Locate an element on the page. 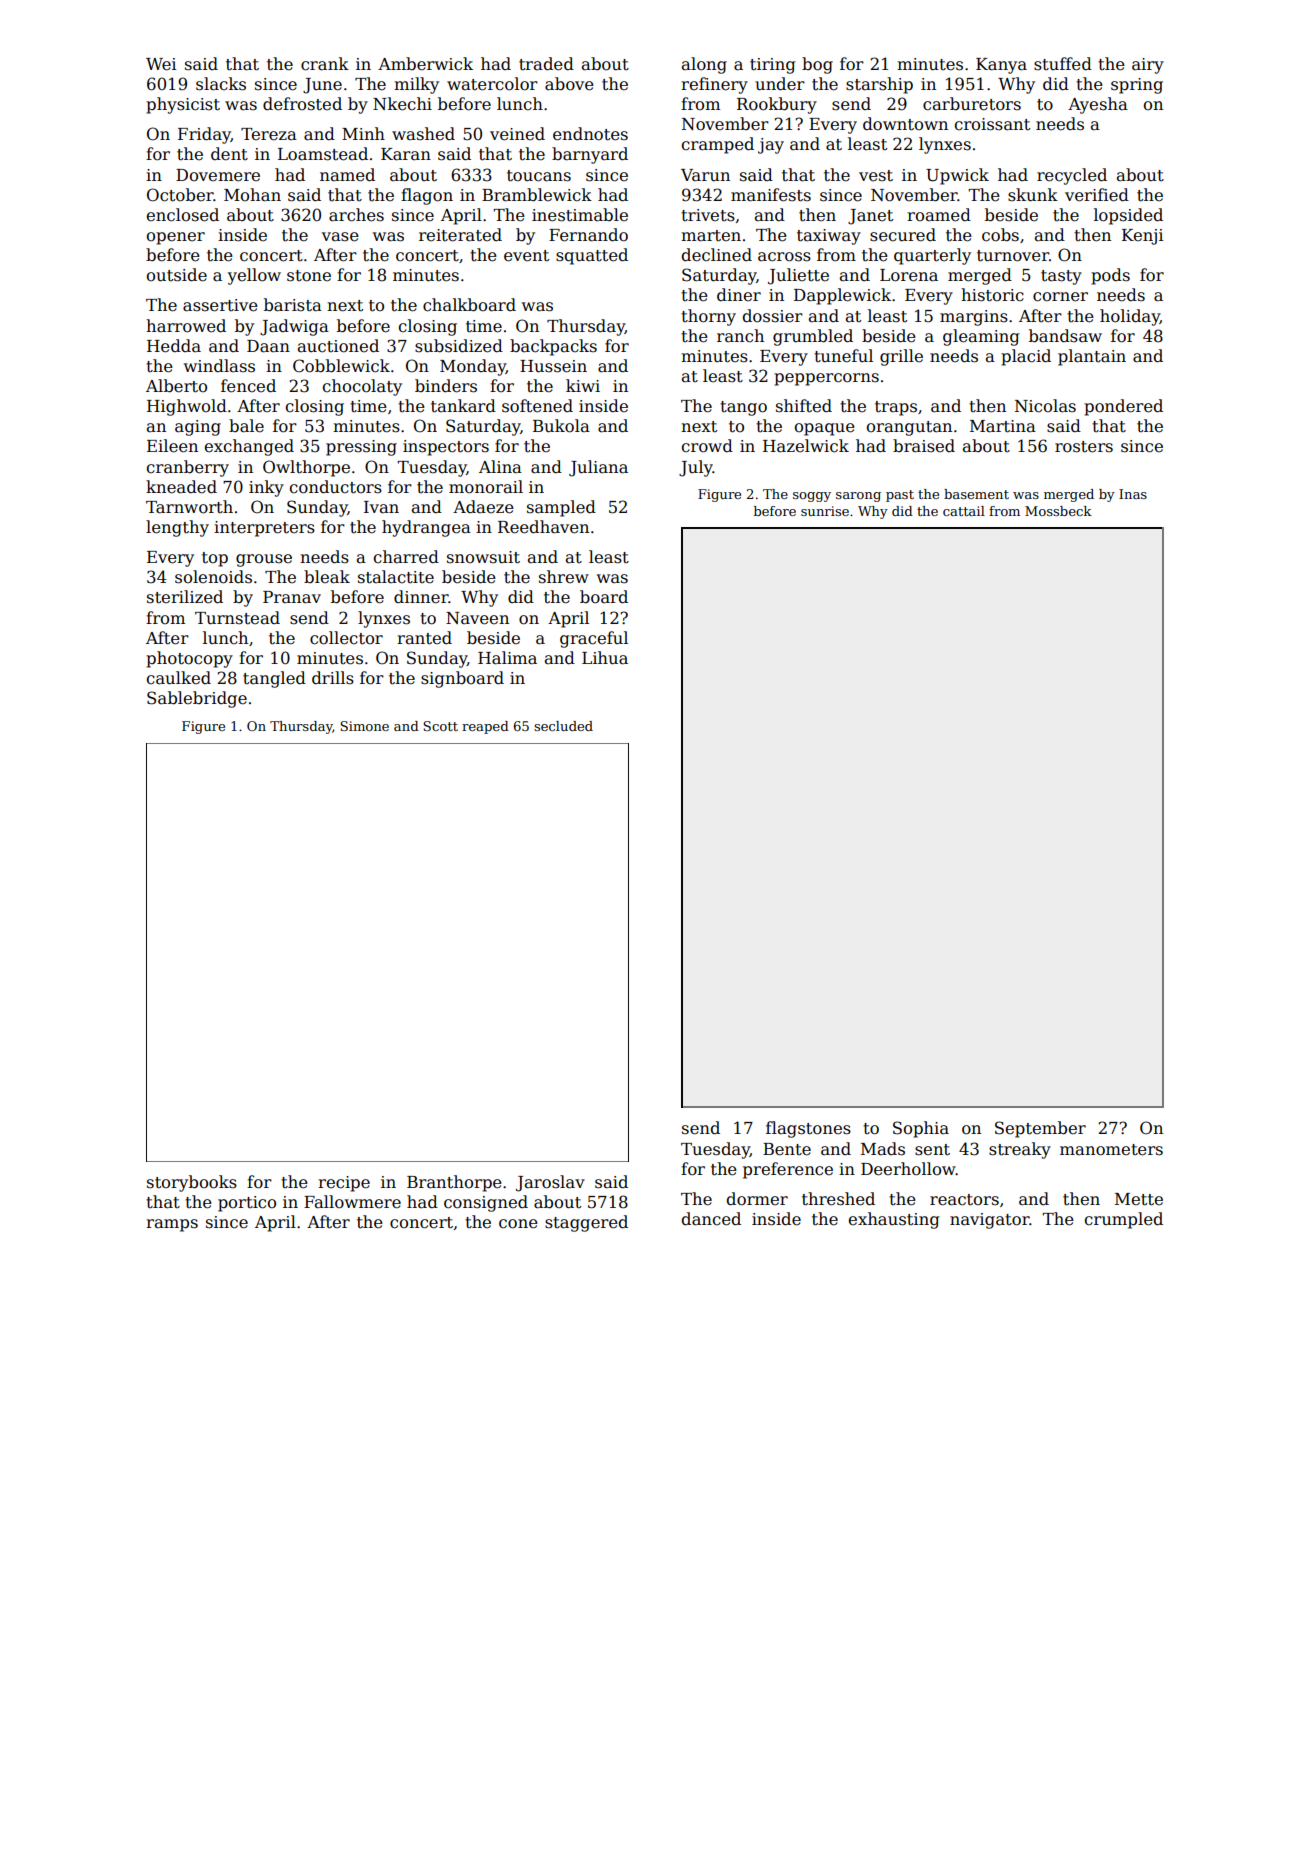  recipe is located at coordinates (344, 1184).
